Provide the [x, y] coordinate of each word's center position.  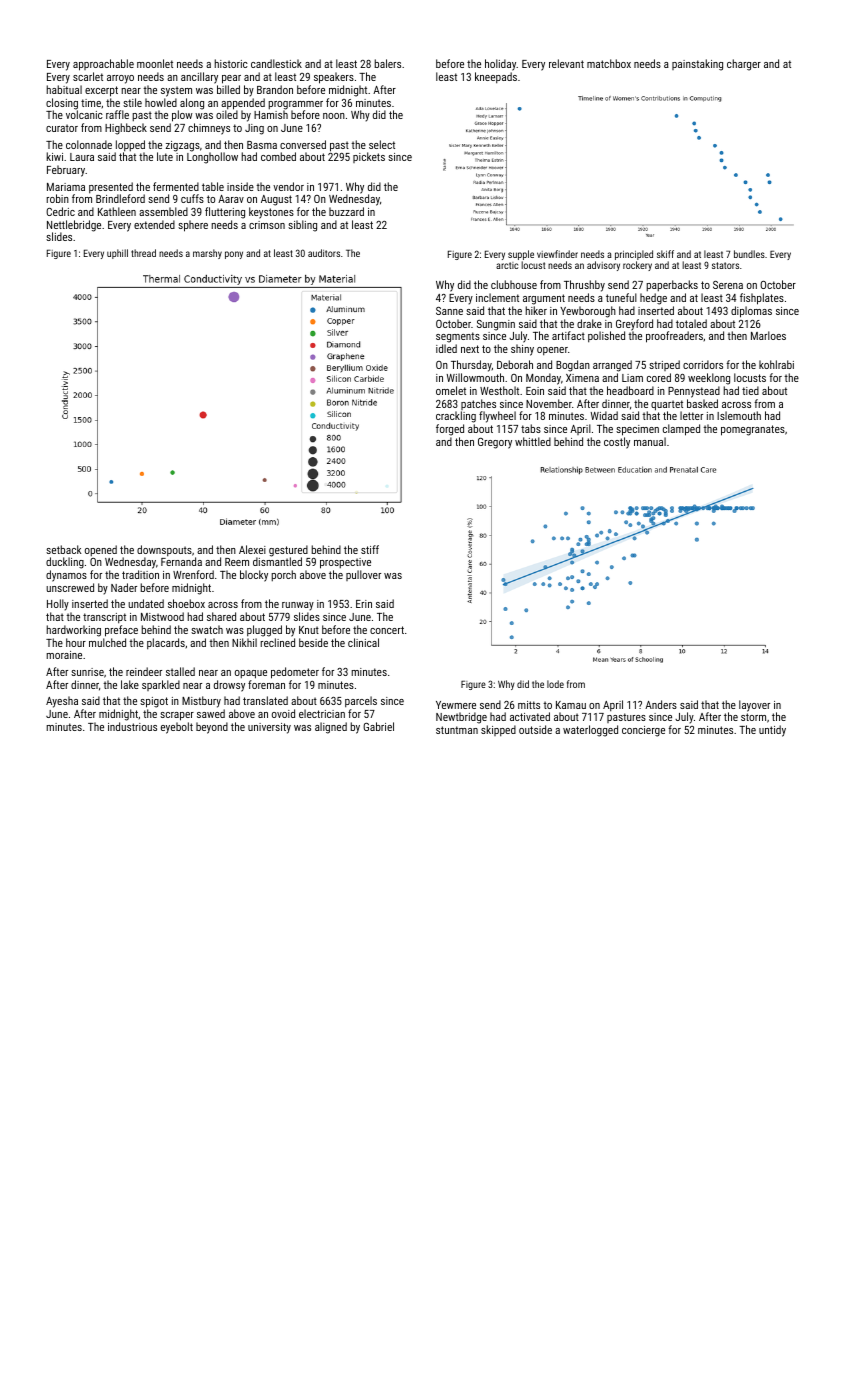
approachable [103, 65]
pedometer [295, 673]
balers [387, 63]
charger [744, 65]
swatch [207, 629]
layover [754, 706]
